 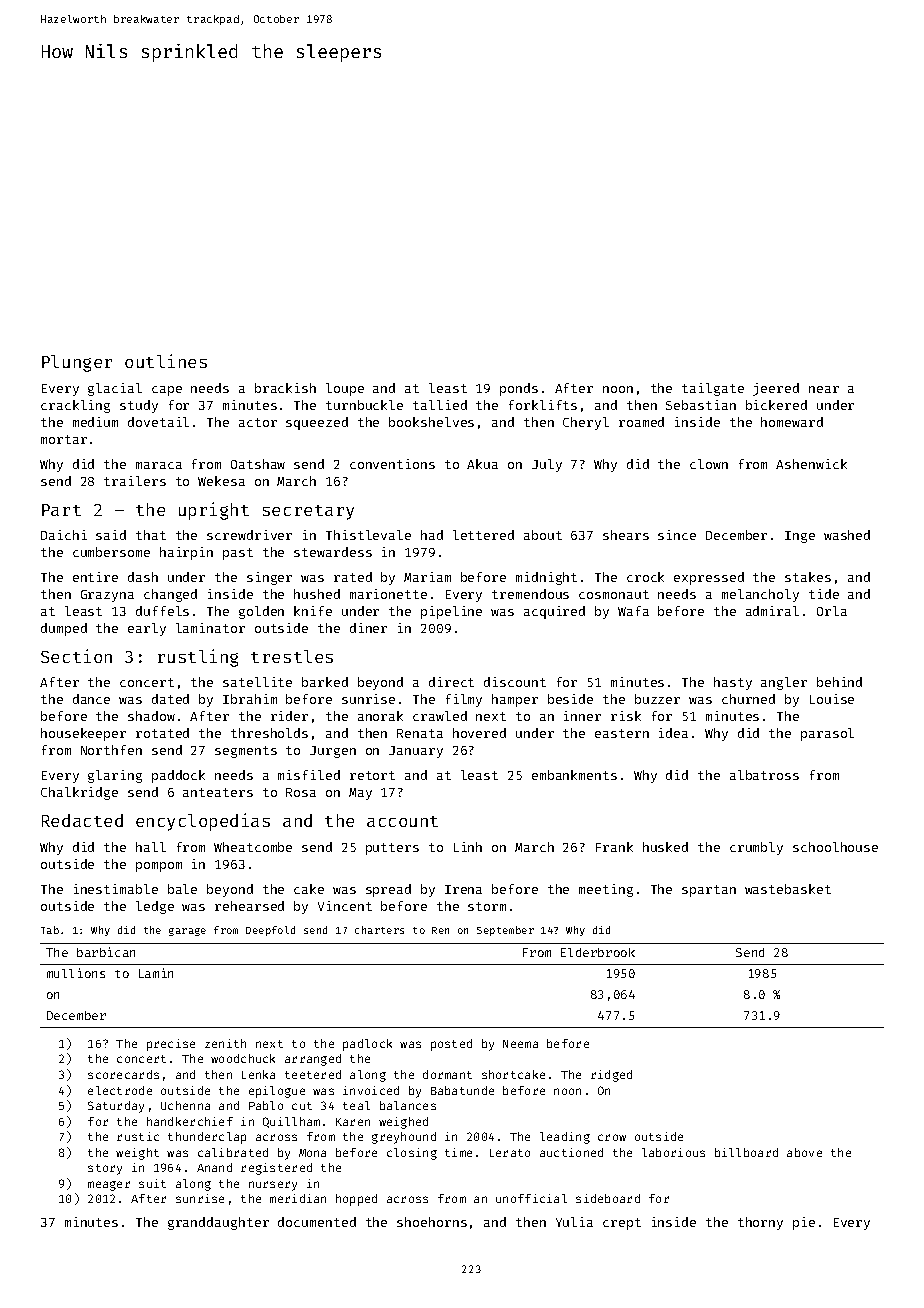 I want to click on washed, so click(x=847, y=535).
